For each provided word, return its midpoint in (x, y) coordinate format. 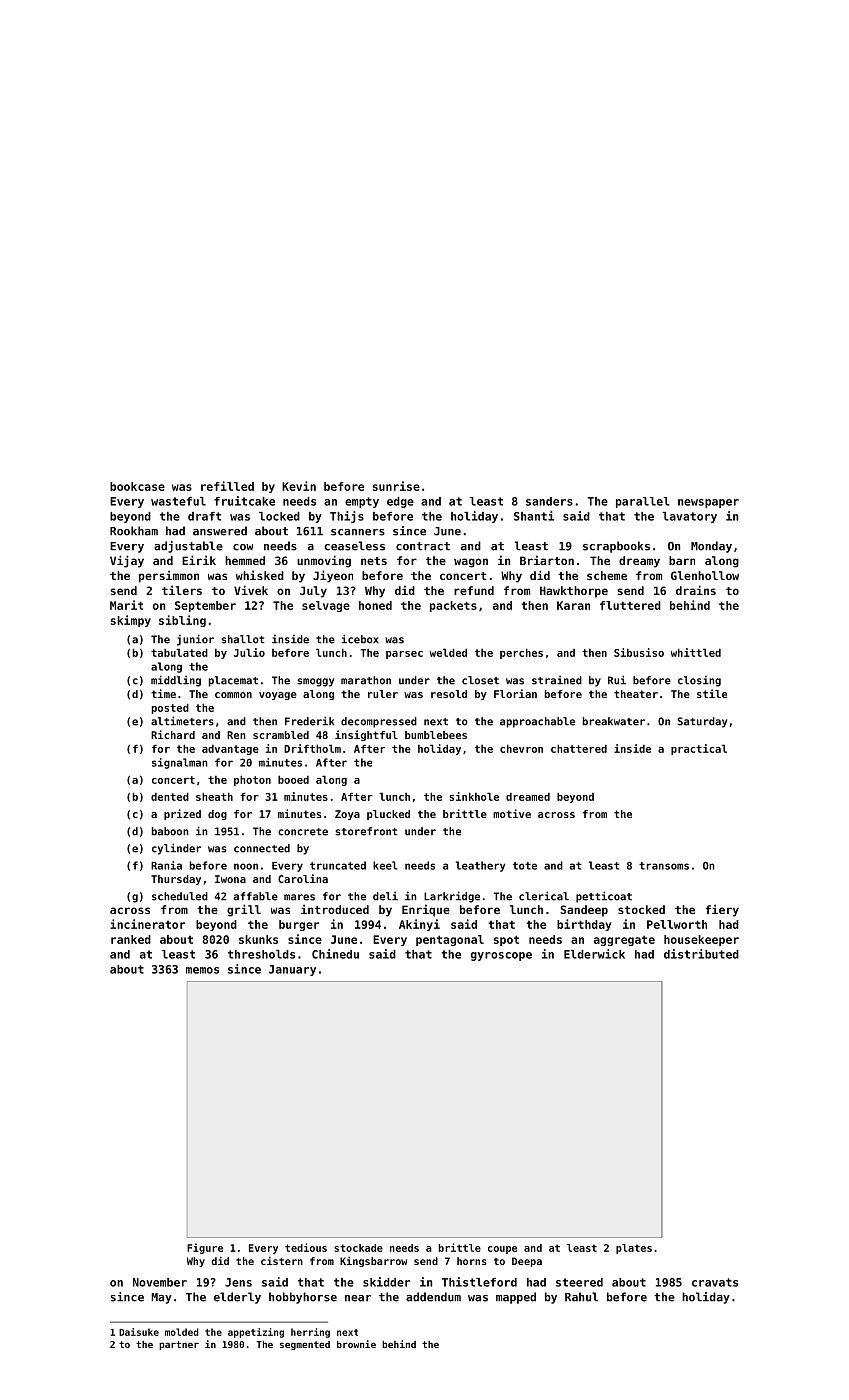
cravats (715, 1282)
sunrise (396, 486)
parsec (404, 655)
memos (202, 970)
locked (279, 516)
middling (176, 681)
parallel (643, 502)
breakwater (614, 721)
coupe (502, 1250)
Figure (205, 1248)
